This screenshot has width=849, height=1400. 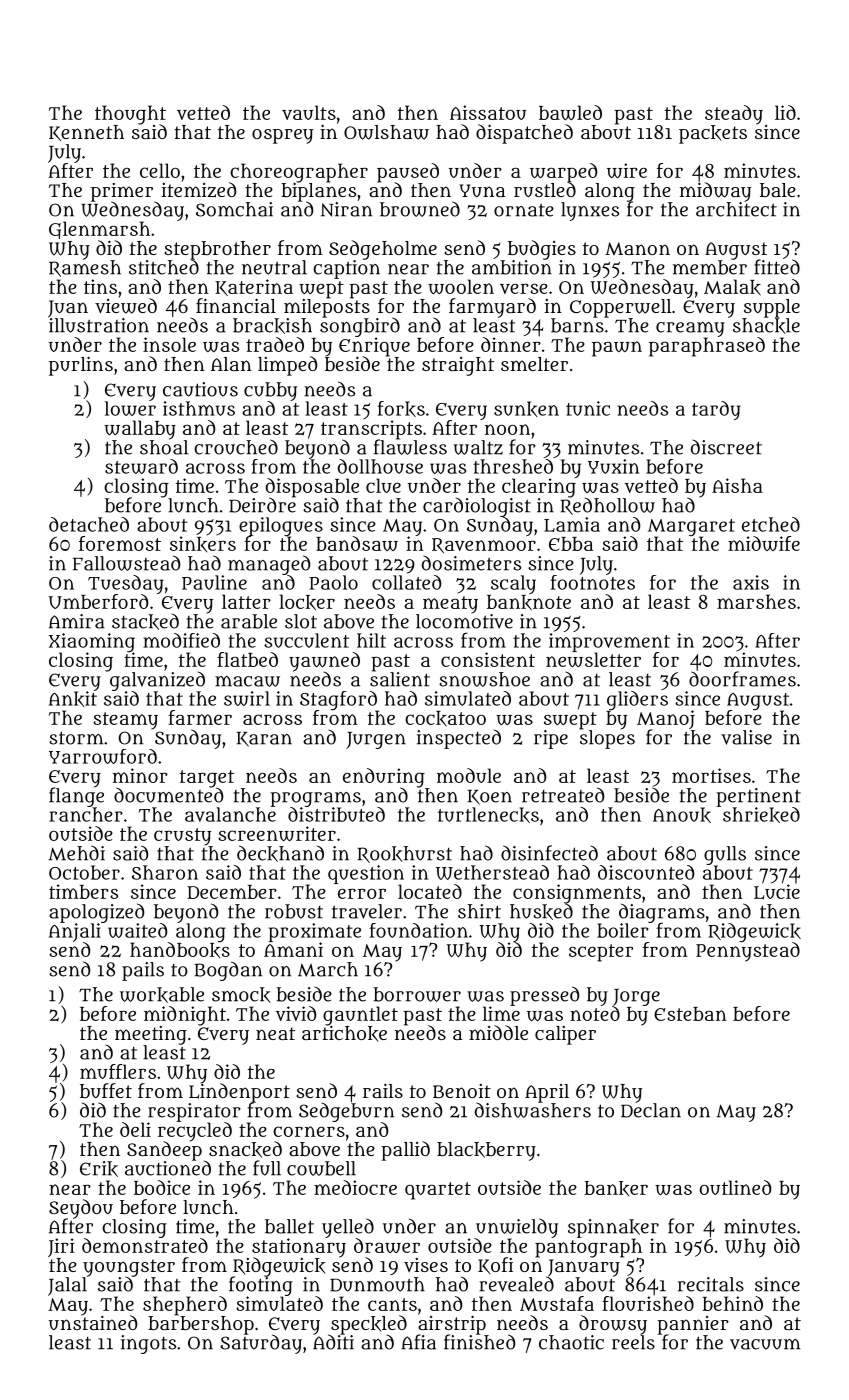 I want to click on dinner, so click(x=511, y=344).
